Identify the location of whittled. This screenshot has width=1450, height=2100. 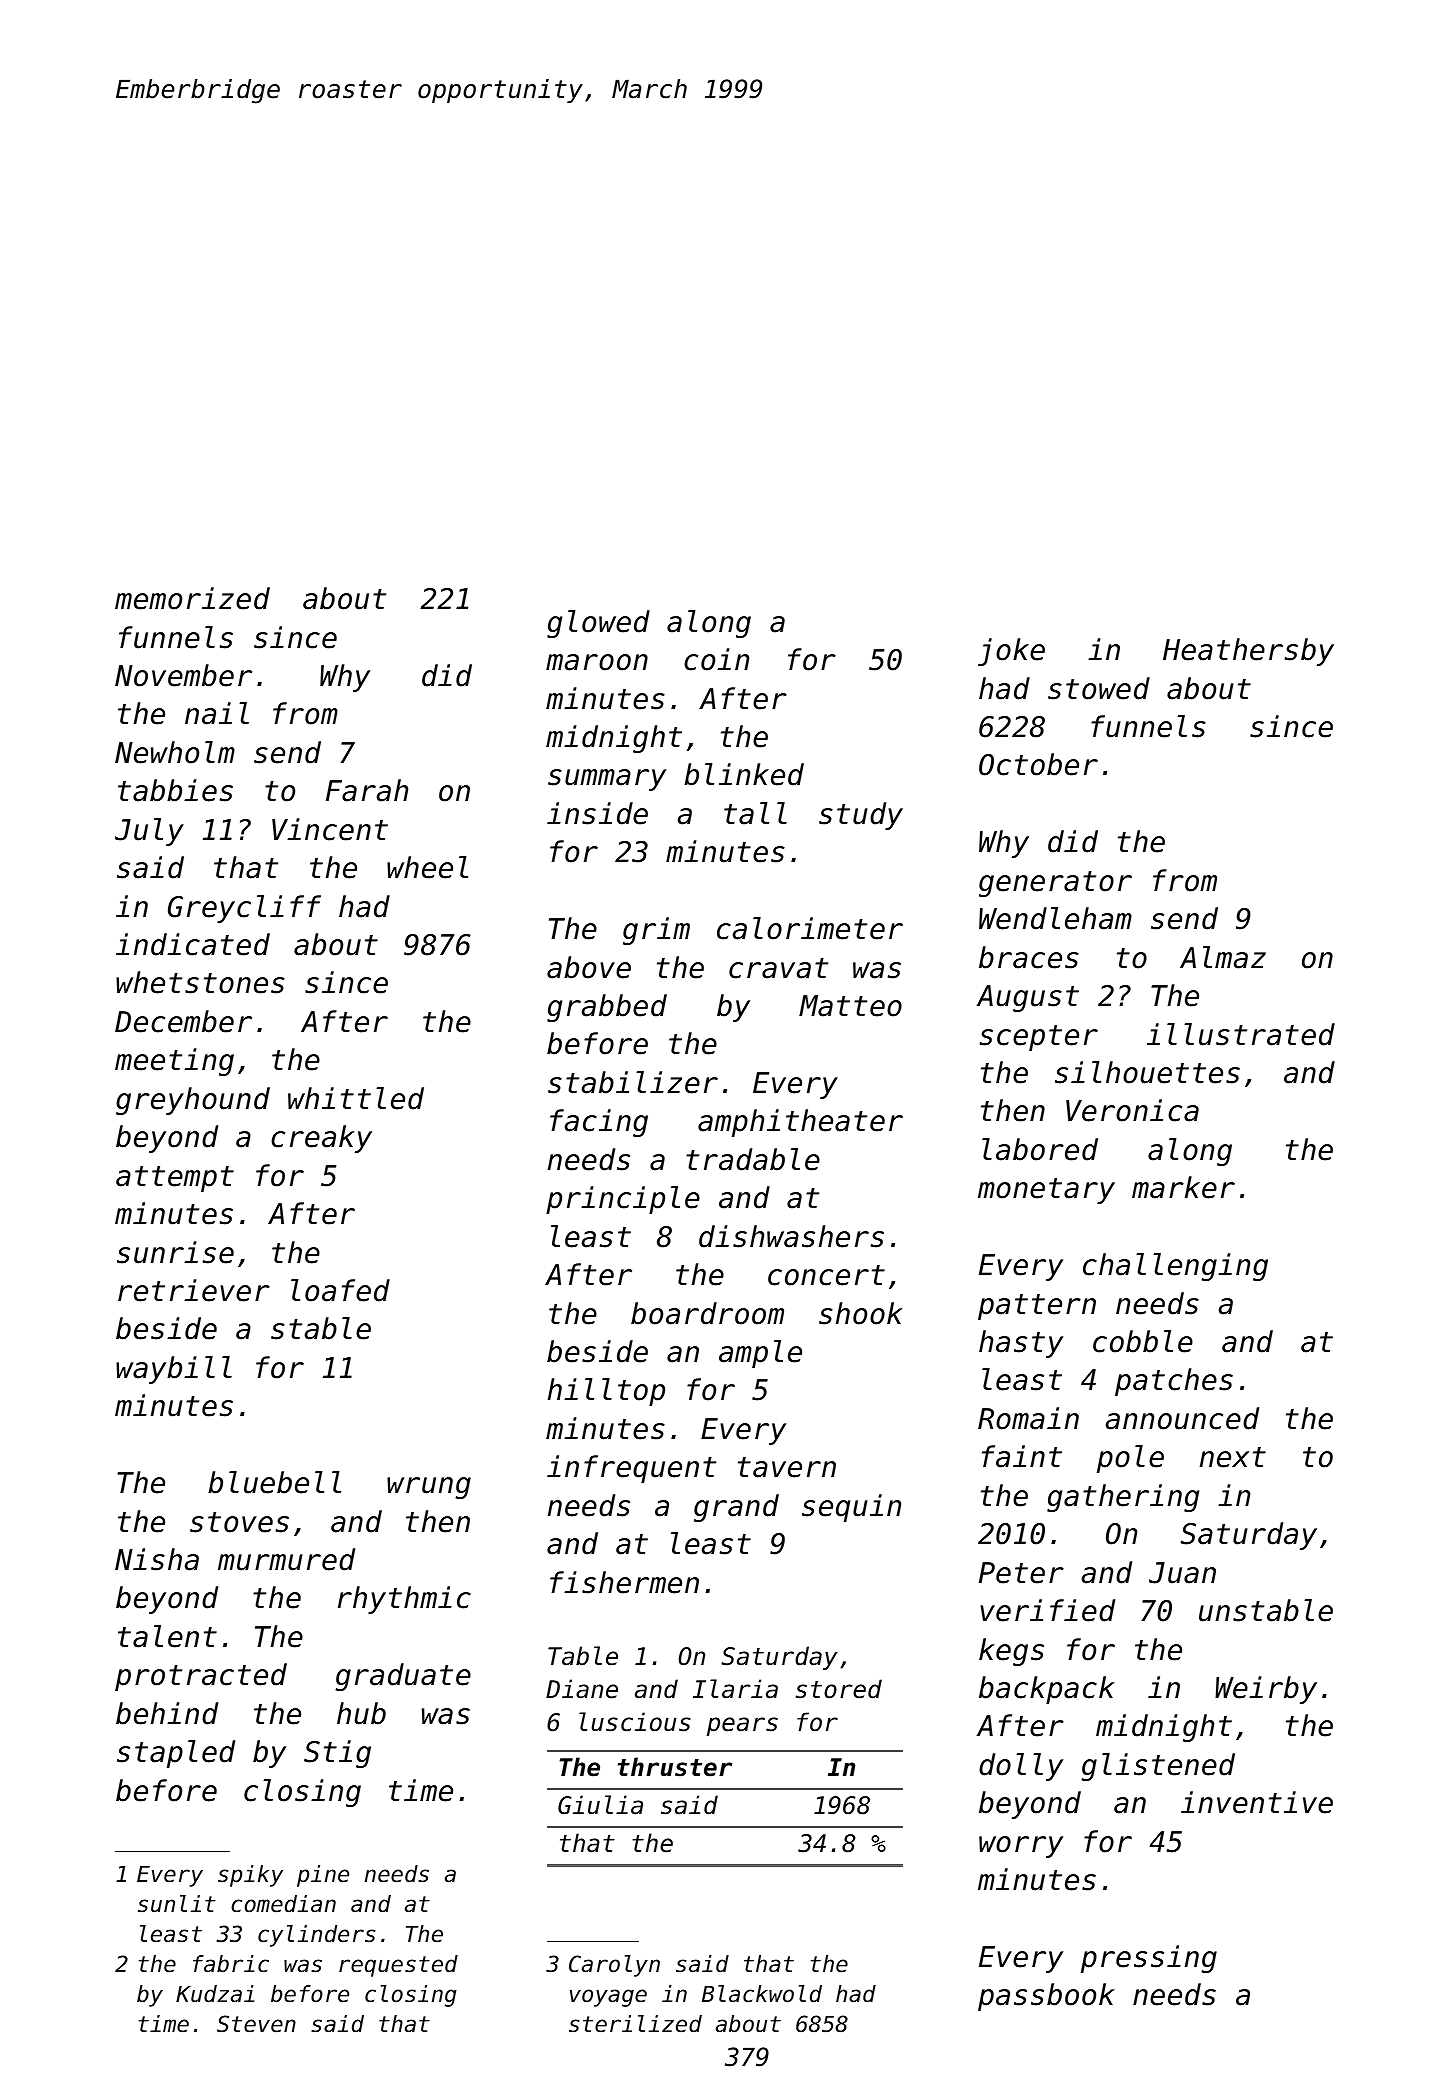
(356, 1098).
